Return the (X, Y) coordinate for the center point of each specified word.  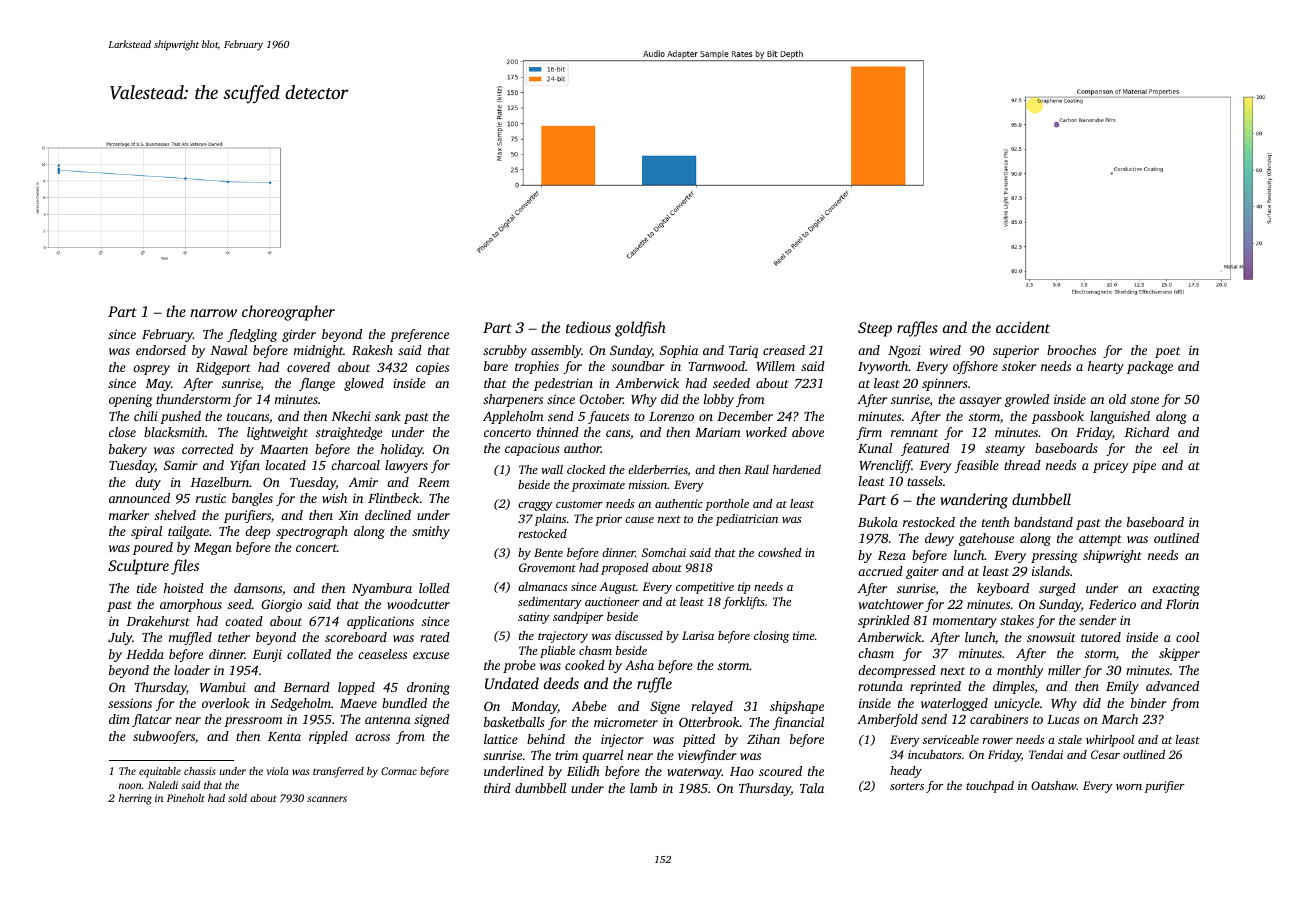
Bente (548, 552)
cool (1187, 637)
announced (139, 498)
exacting (1176, 589)
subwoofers (164, 737)
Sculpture (138, 567)
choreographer (288, 313)
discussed (639, 635)
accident (1023, 327)
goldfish (640, 329)
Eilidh (583, 771)
